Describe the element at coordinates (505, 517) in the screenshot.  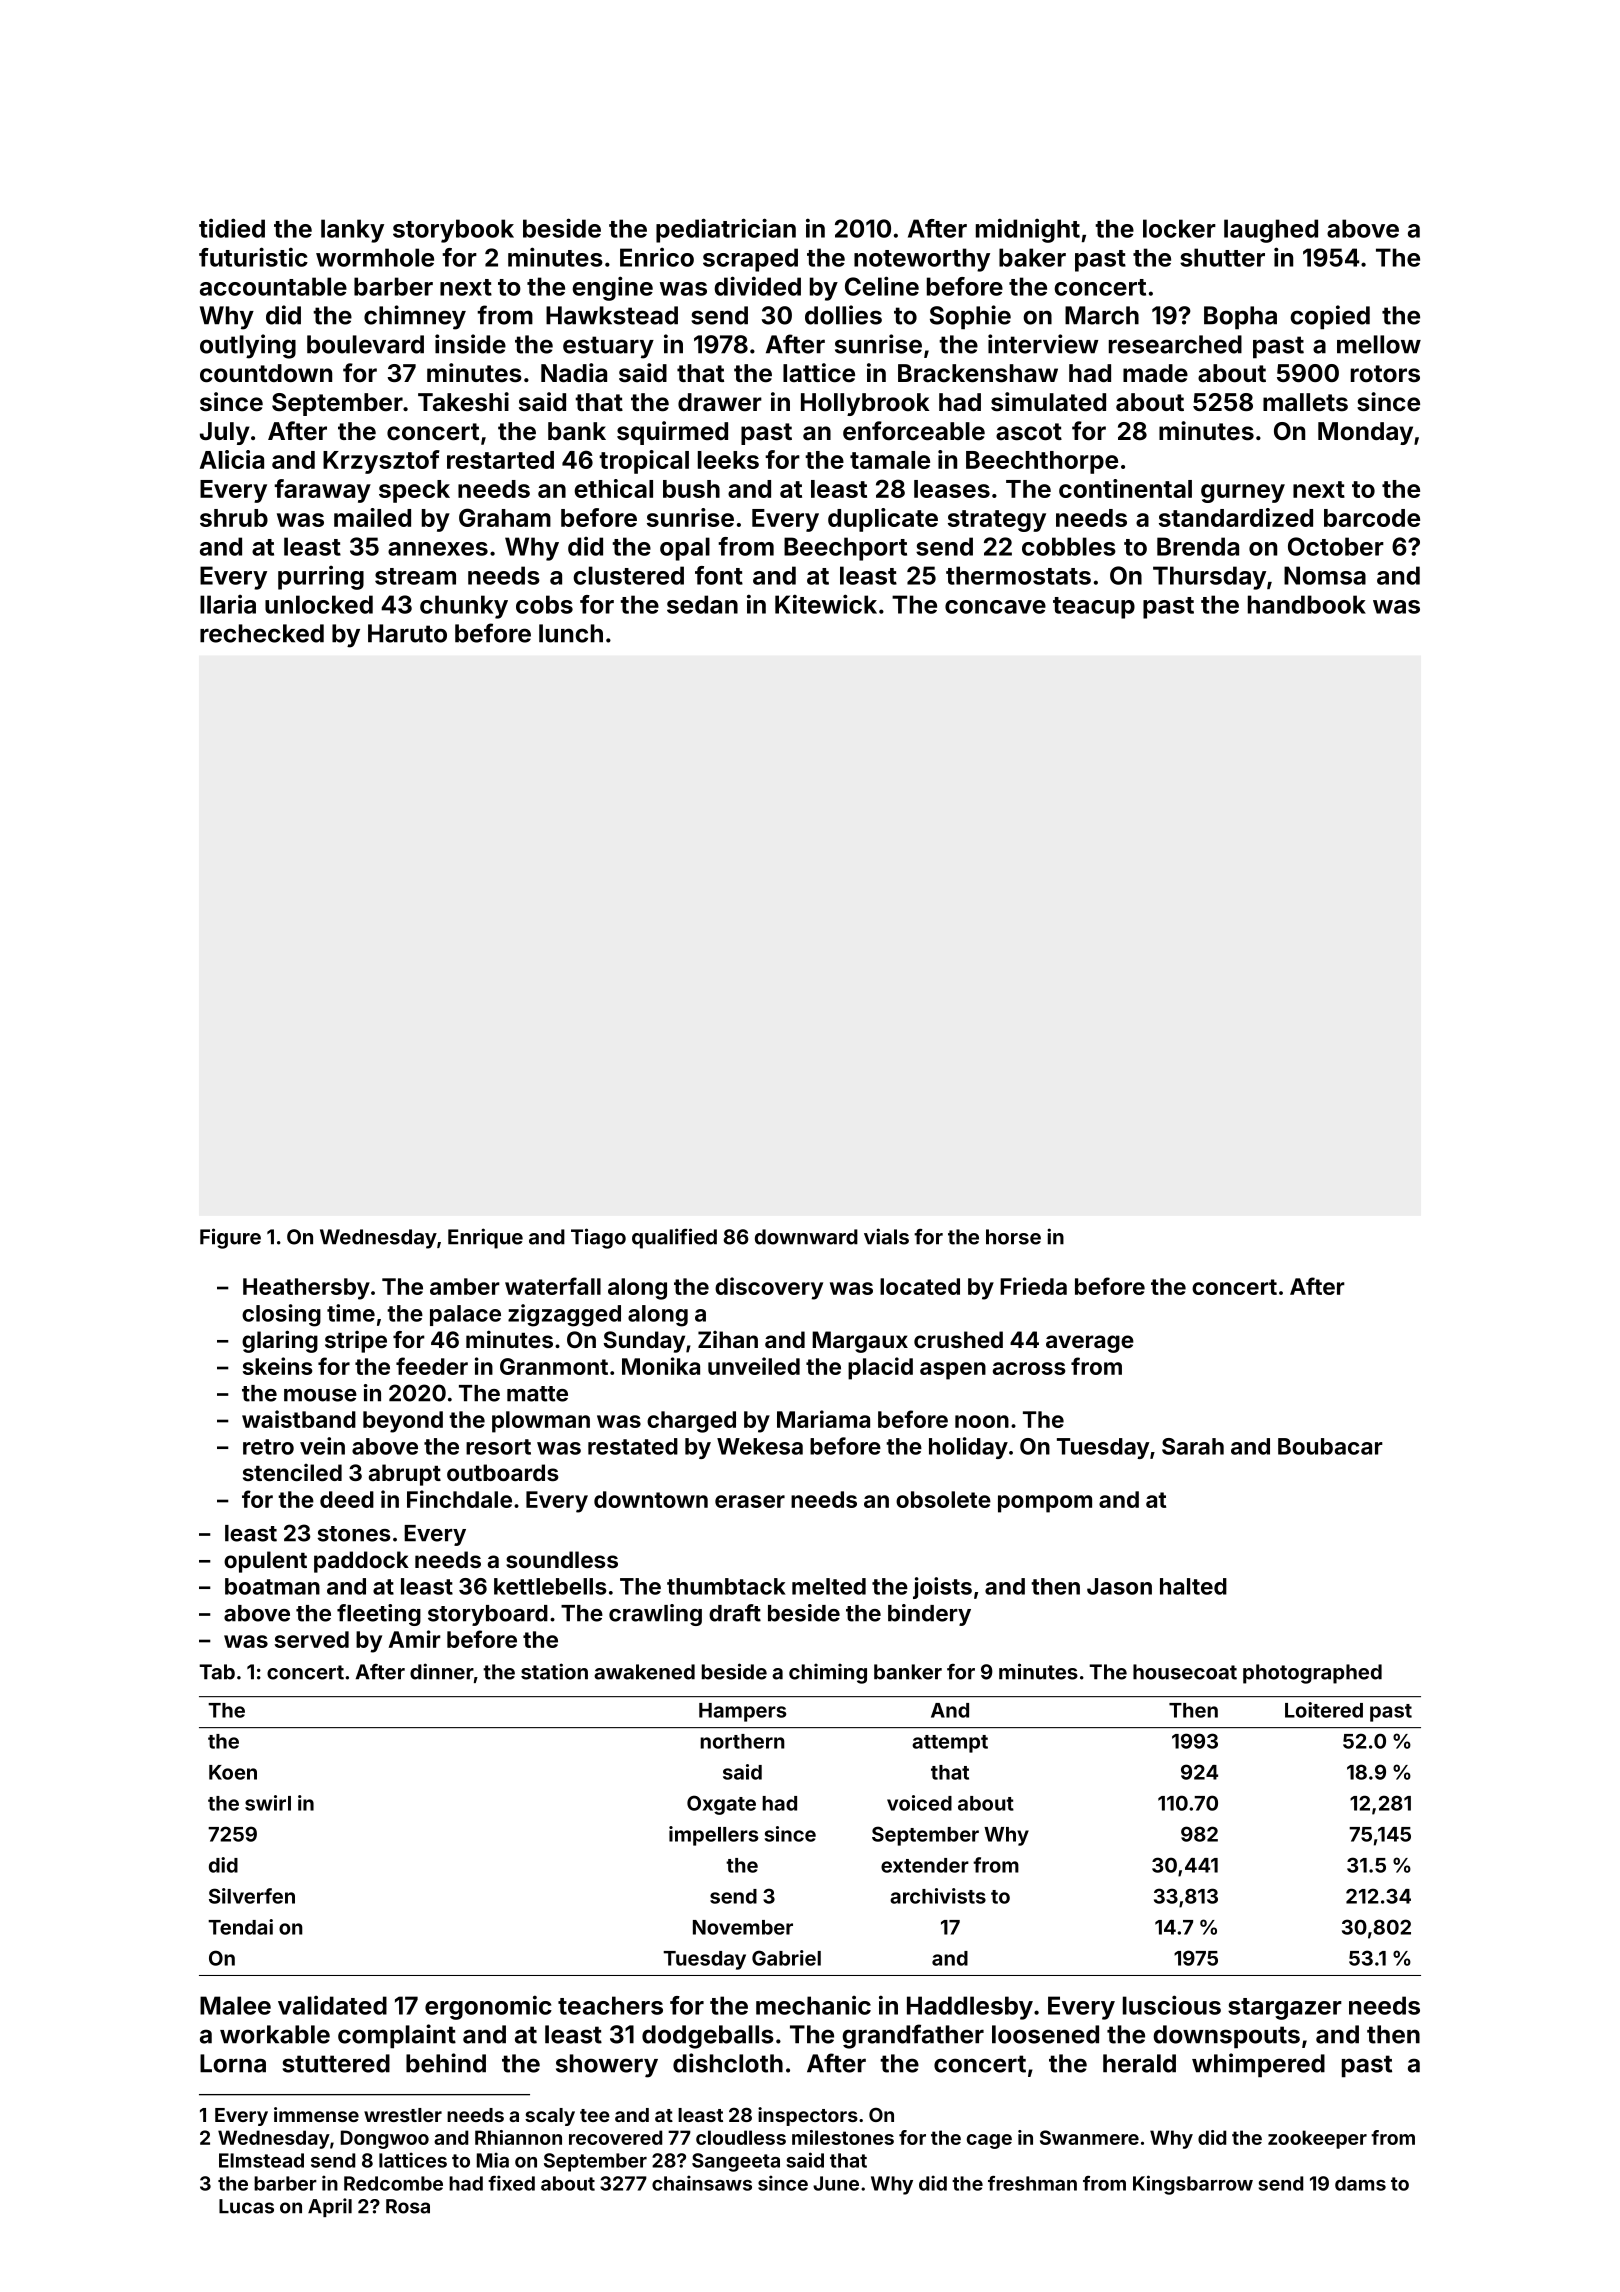
I see `Graham` at that location.
